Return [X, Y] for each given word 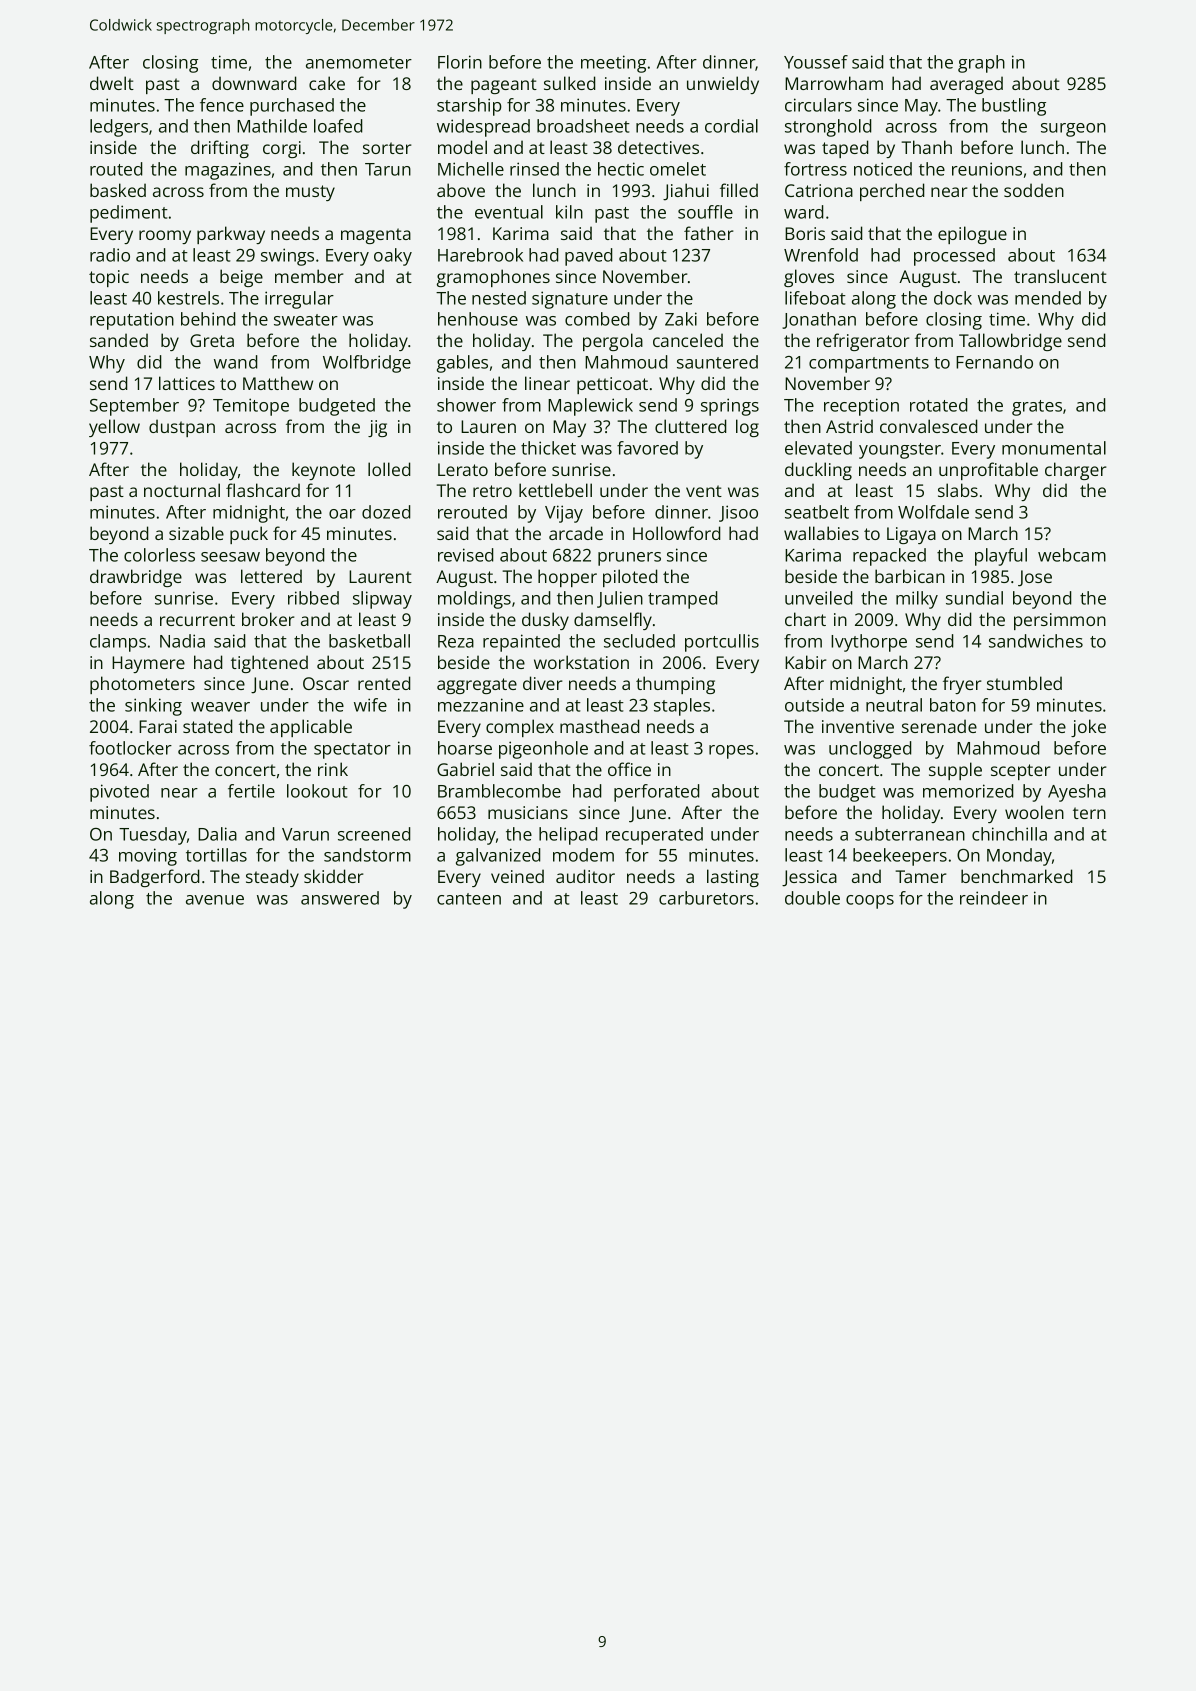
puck [249, 535]
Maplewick [590, 407]
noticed [883, 169]
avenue [215, 900]
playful [1001, 557]
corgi [282, 149]
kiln [569, 212]
